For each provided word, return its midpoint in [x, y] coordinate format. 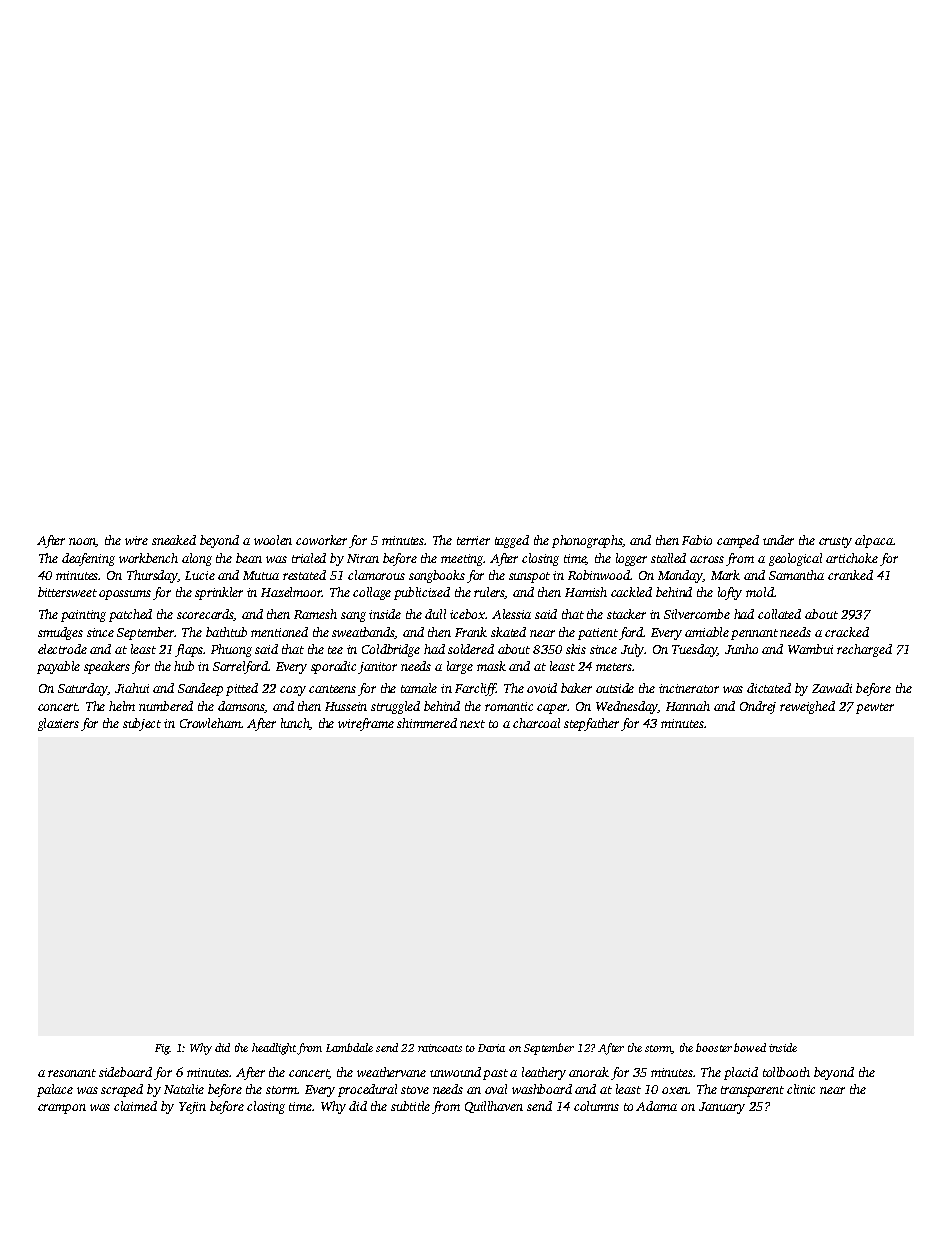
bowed [750, 1047]
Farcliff [476, 689]
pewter [875, 708]
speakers [107, 667]
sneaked [174, 540]
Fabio [697, 540]
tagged [512, 541]
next [472, 724]
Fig [162, 1049]
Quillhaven [494, 1107]
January [722, 1108]
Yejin [192, 1108]
